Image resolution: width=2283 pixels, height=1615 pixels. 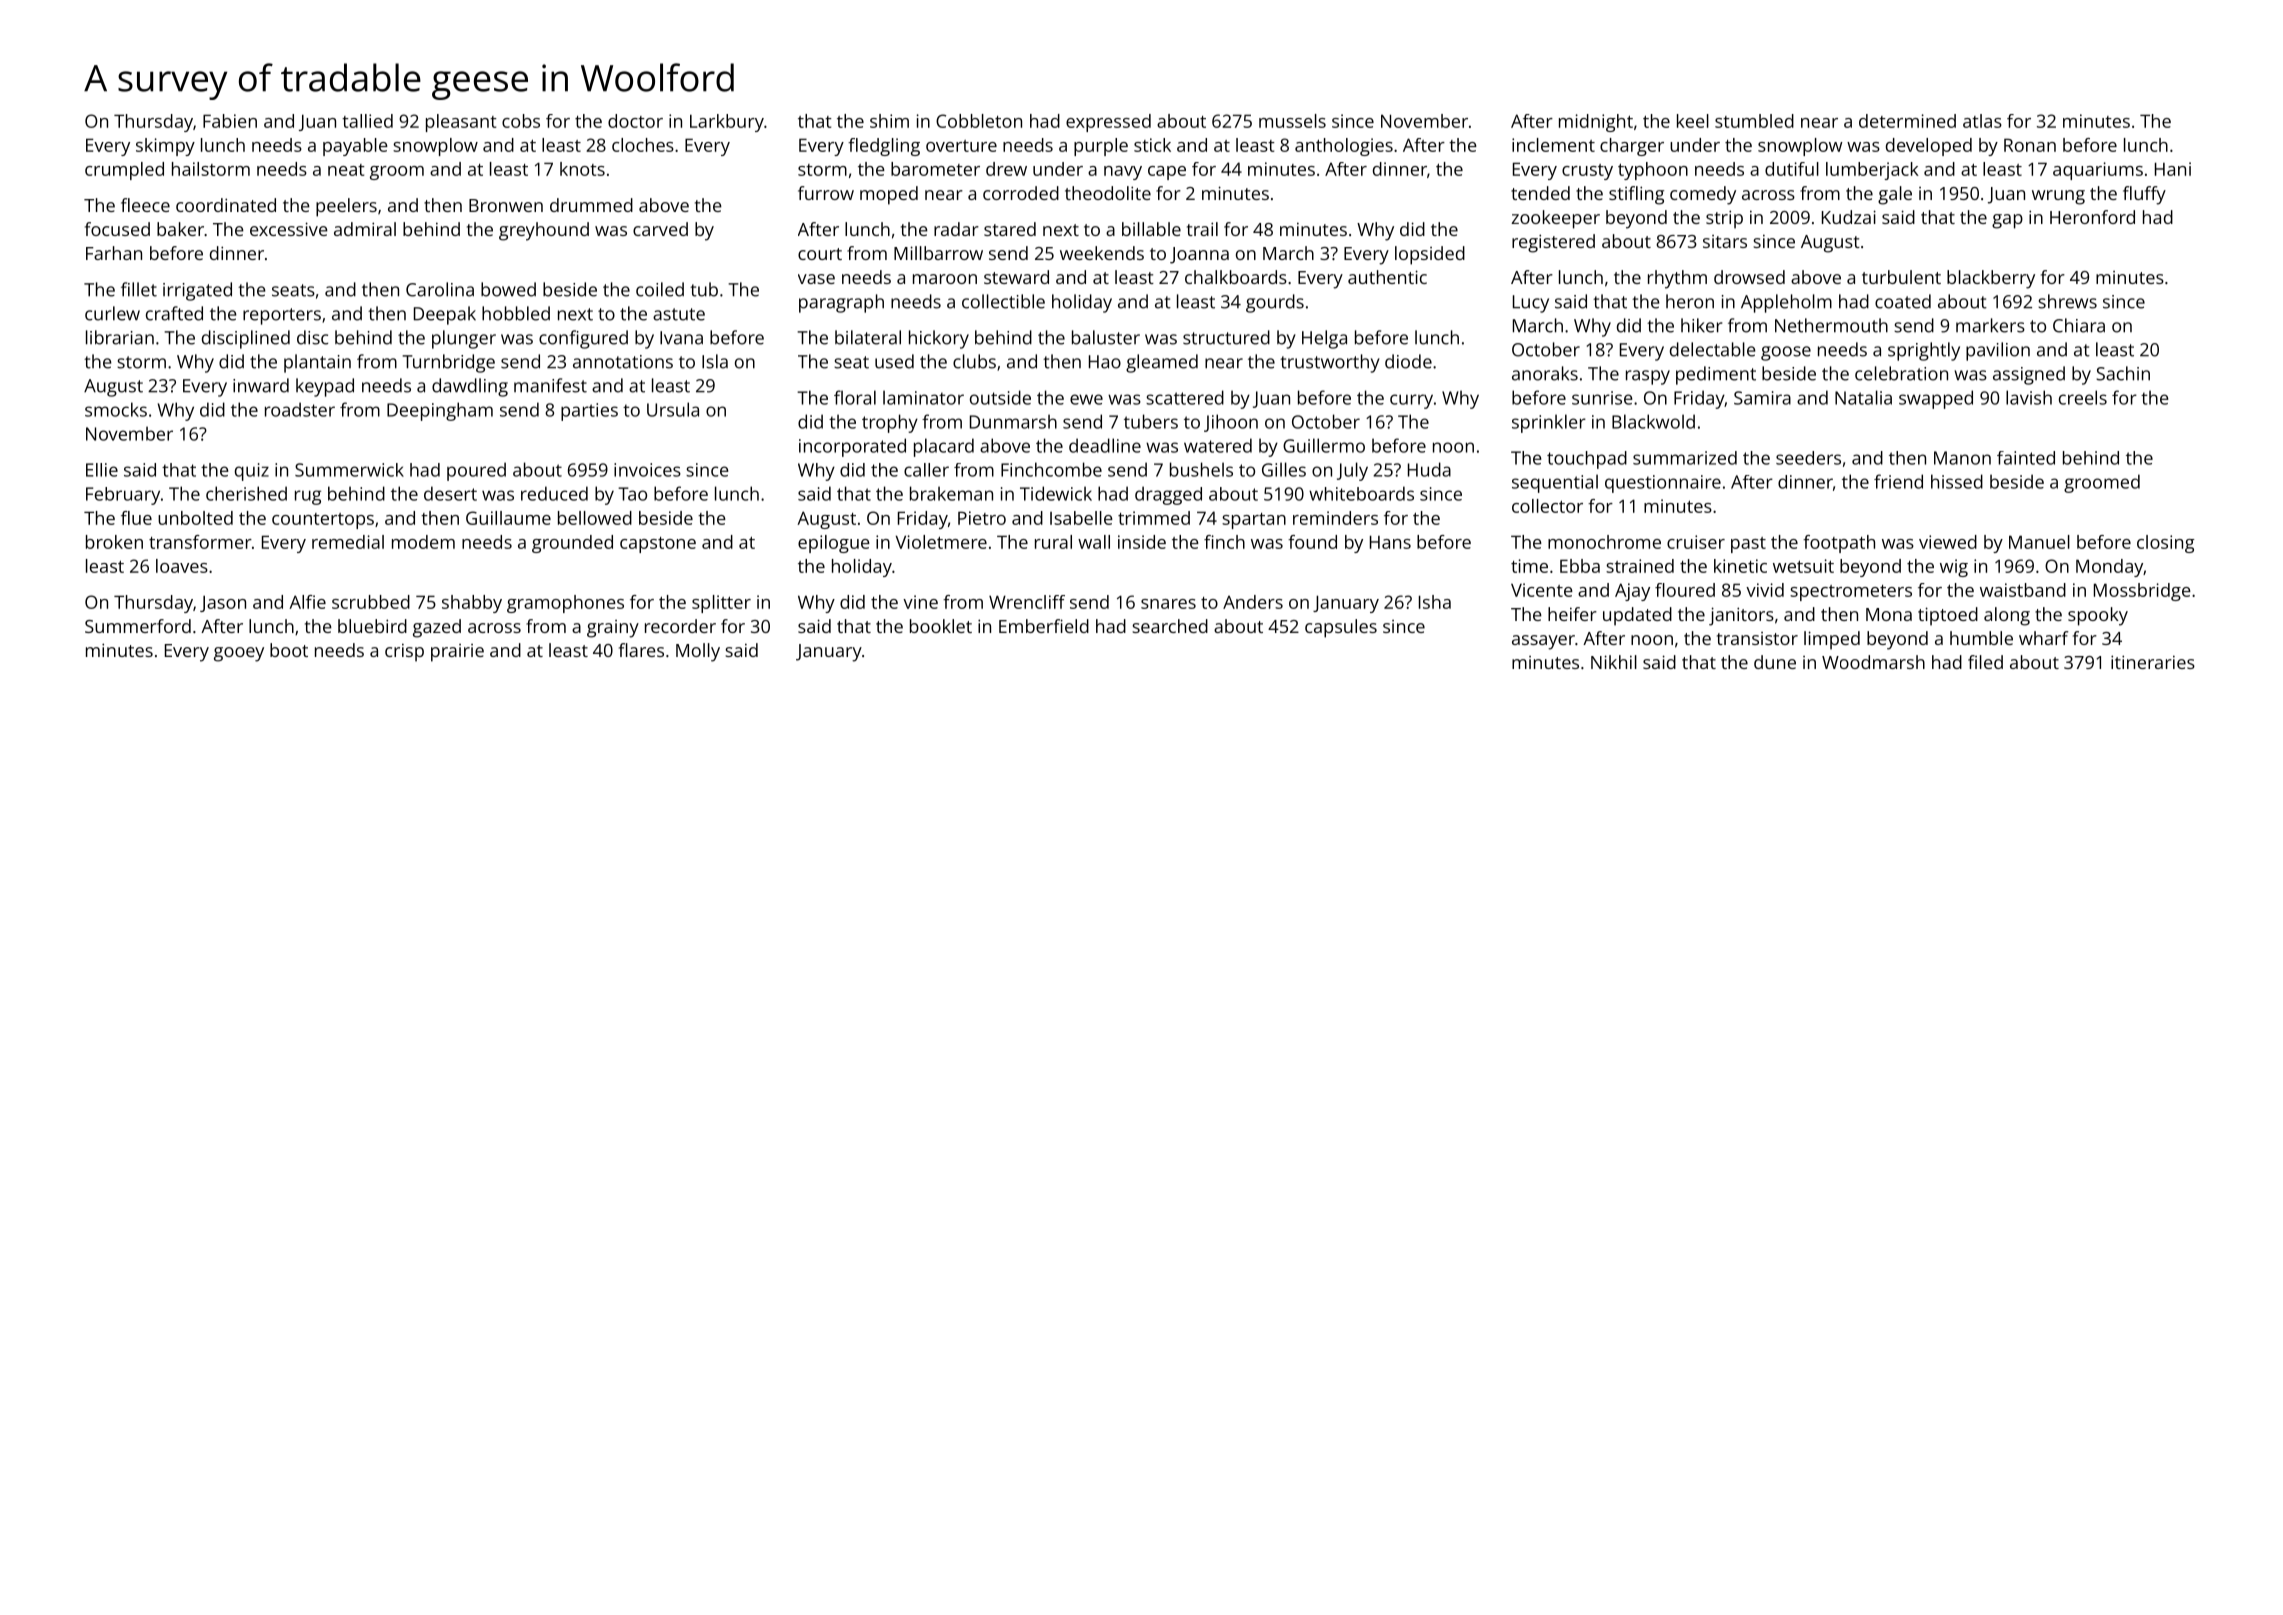 What do you see at coordinates (1236, 277) in the image?
I see `chalkboards` at bounding box center [1236, 277].
